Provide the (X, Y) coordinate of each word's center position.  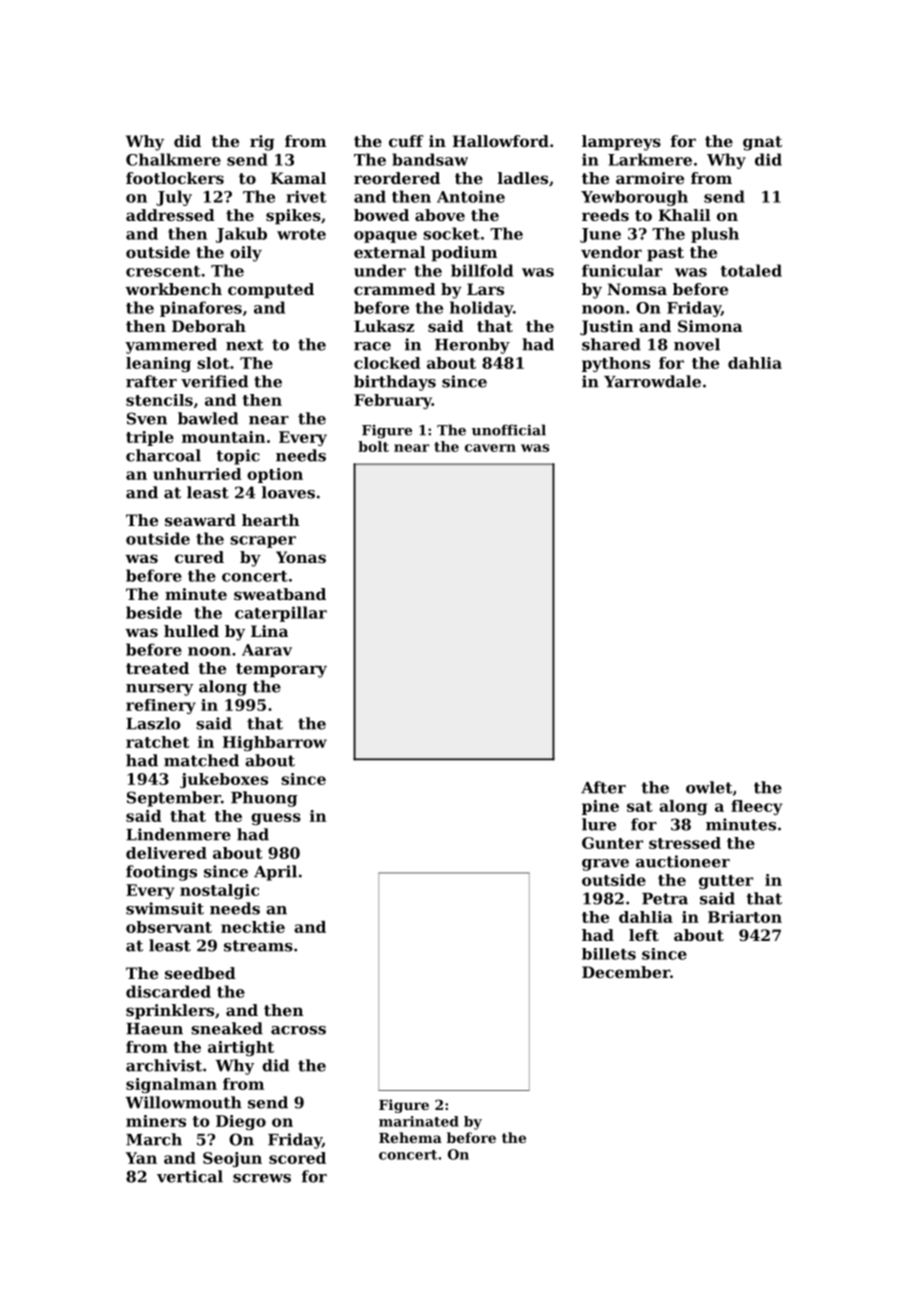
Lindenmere (178, 834)
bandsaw (430, 159)
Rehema (410, 1137)
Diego (241, 1122)
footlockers (175, 178)
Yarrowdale (652, 381)
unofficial (509, 430)
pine (600, 807)
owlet (709, 787)
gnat (762, 143)
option (275, 475)
